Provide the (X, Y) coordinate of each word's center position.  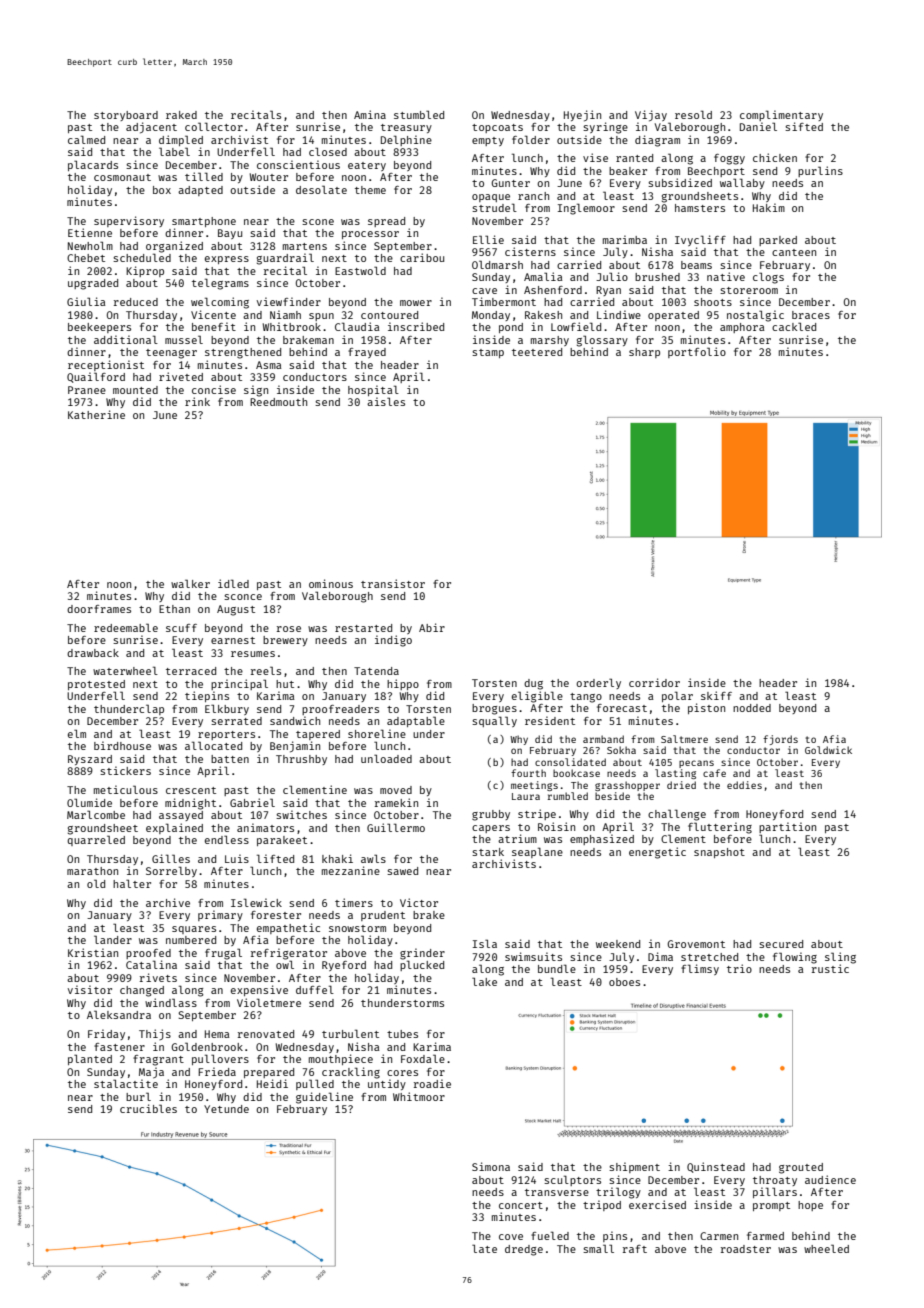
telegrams (220, 284)
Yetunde (226, 1109)
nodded (752, 708)
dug (533, 684)
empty (488, 141)
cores (402, 1073)
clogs (768, 278)
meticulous (126, 789)
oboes (624, 982)
